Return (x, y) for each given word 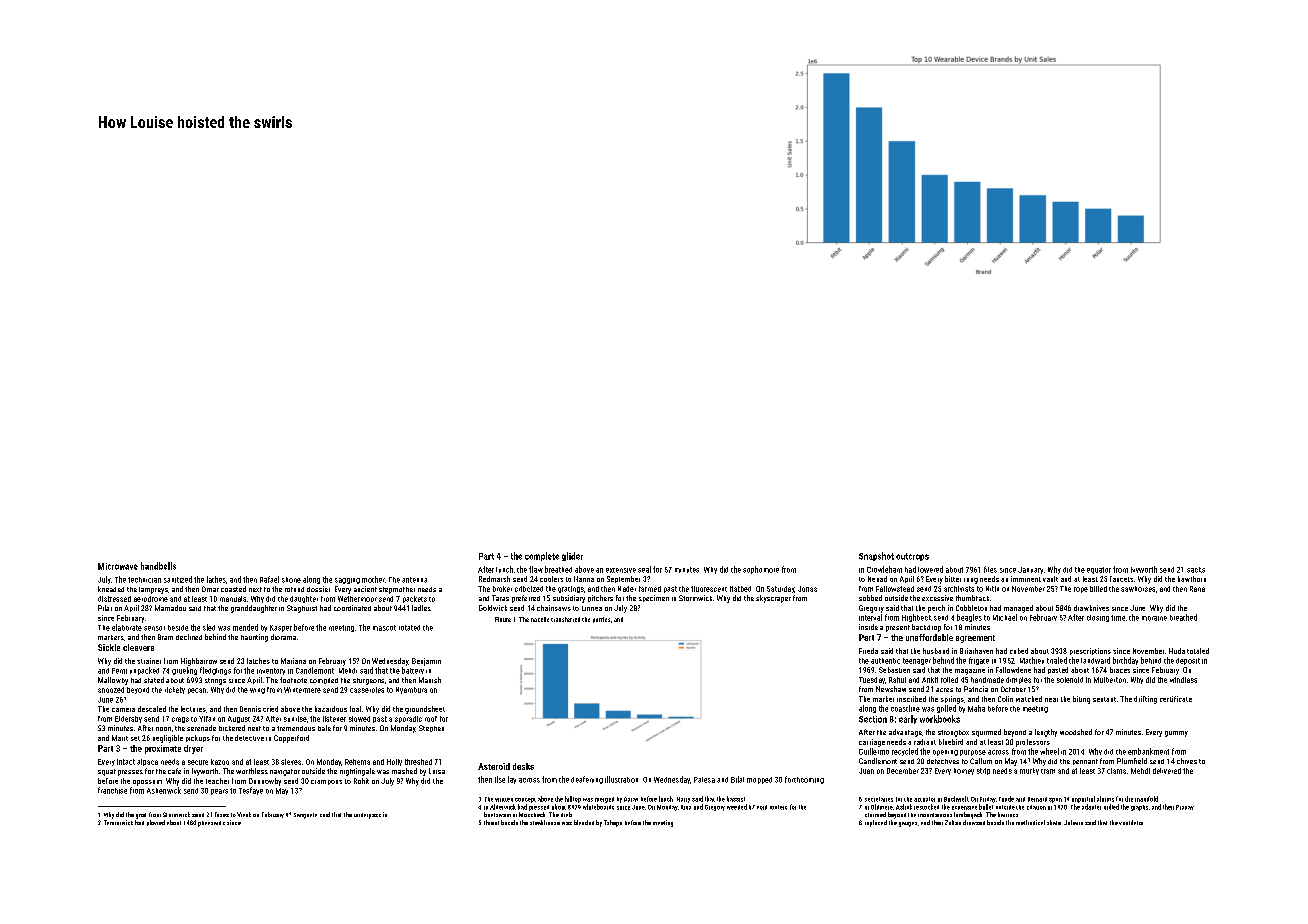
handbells (158, 566)
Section (873, 719)
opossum (147, 783)
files (990, 569)
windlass (1183, 680)
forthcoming (804, 780)
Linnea (592, 608)
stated (154, 680)
